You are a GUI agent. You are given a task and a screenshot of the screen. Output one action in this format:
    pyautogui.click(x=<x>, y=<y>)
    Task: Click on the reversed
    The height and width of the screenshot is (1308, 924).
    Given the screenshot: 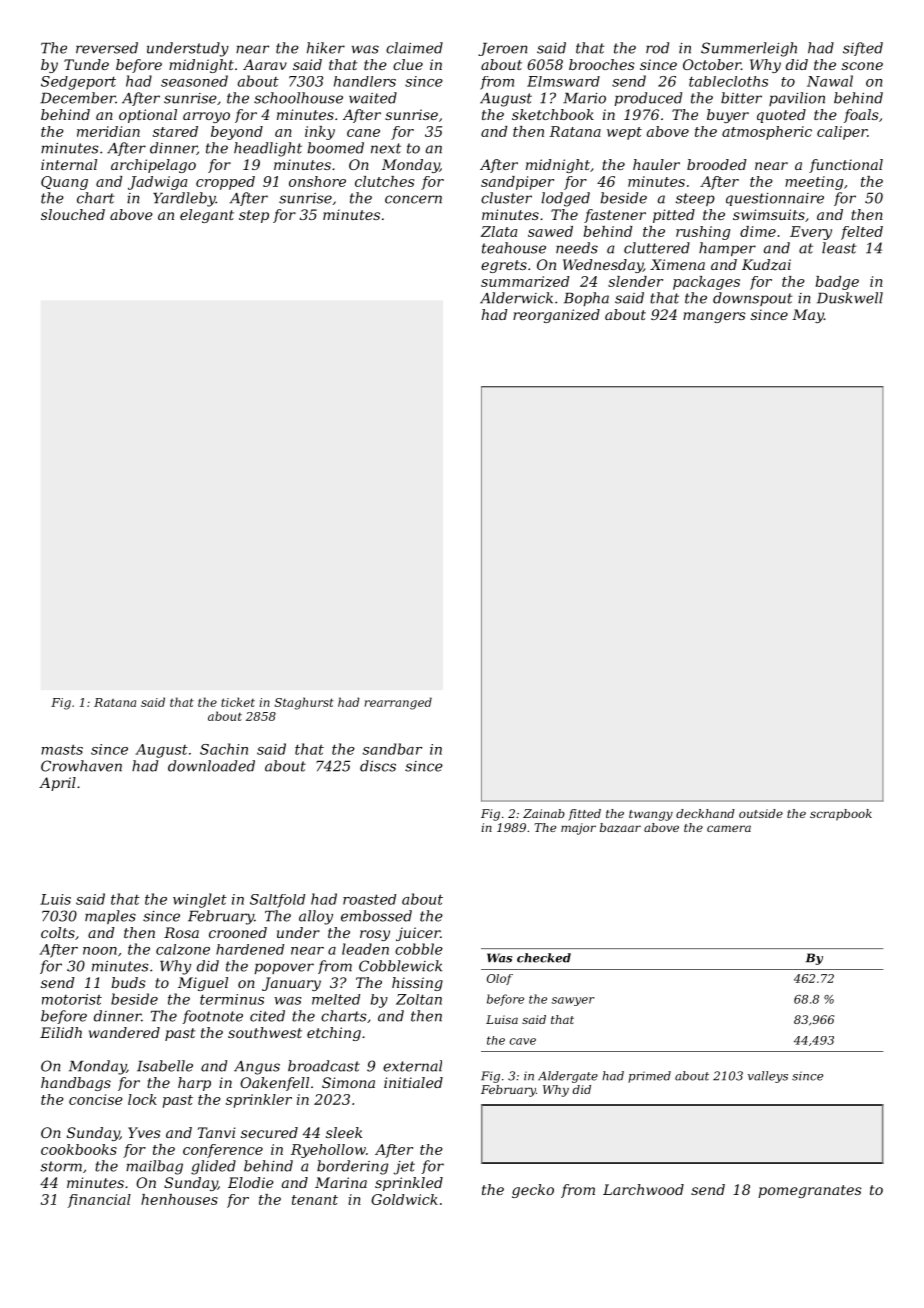 What is the action you would take?
    pyautogui.click(x=107, y=48)
